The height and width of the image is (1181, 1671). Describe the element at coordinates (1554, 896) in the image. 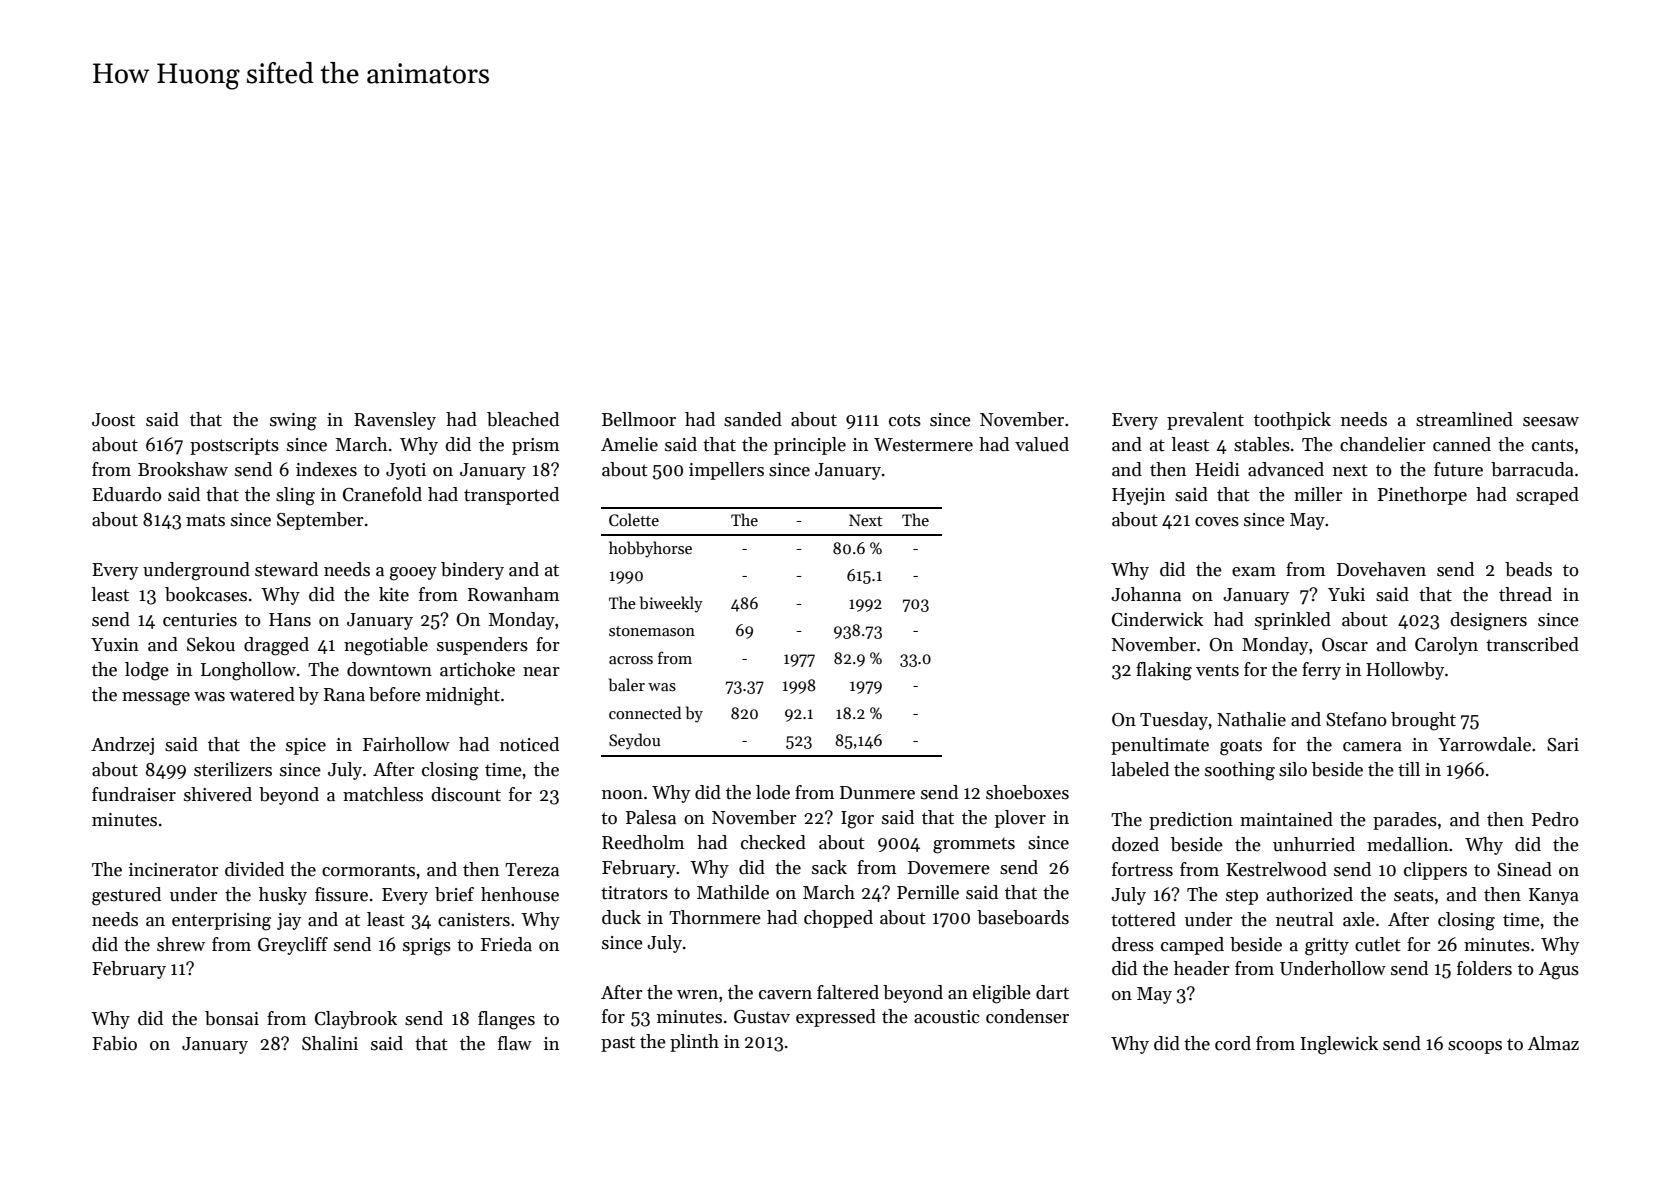

I see `Kanya` at that location.
